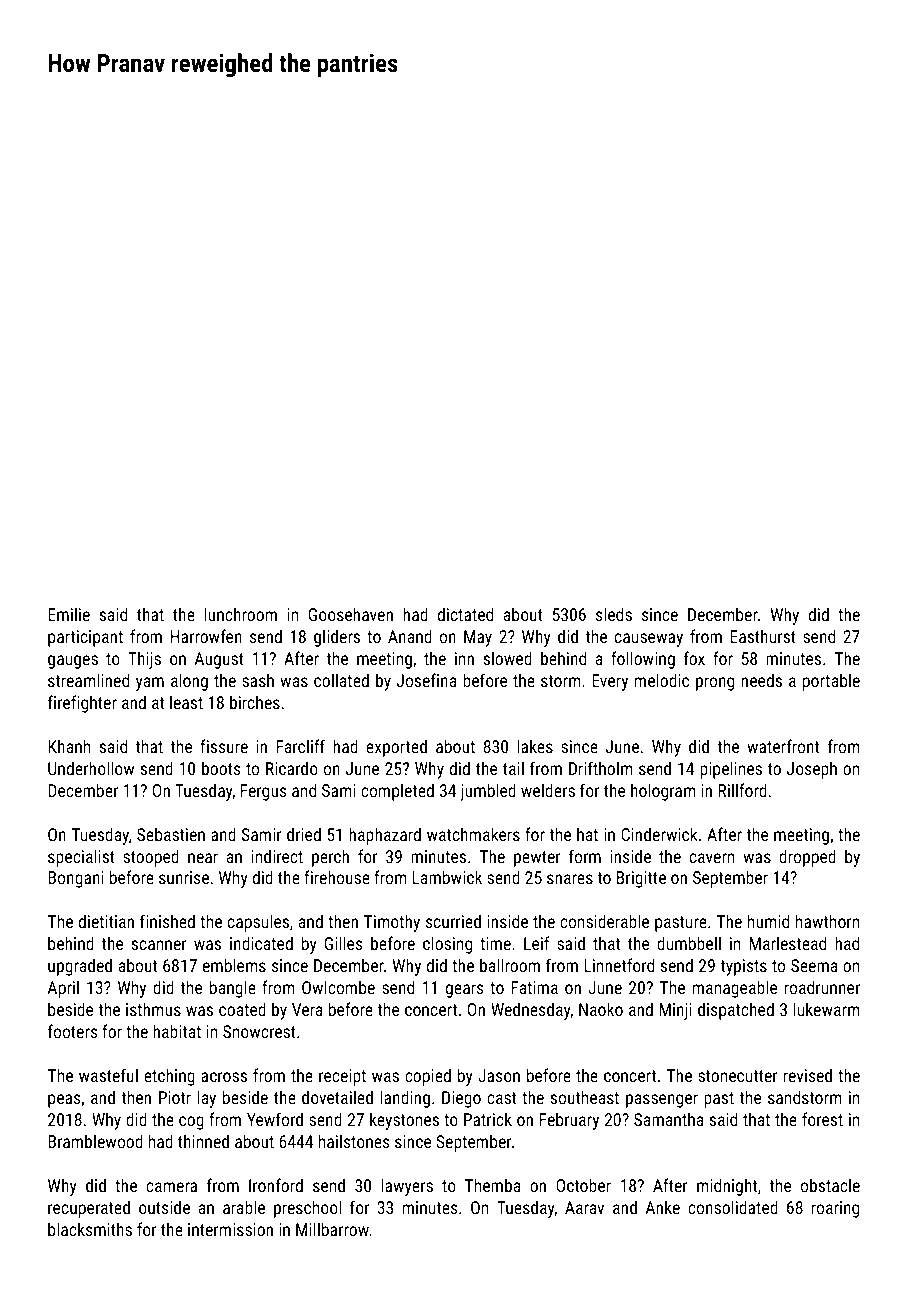  I want to click on lunchroom, so click(241, 614).
